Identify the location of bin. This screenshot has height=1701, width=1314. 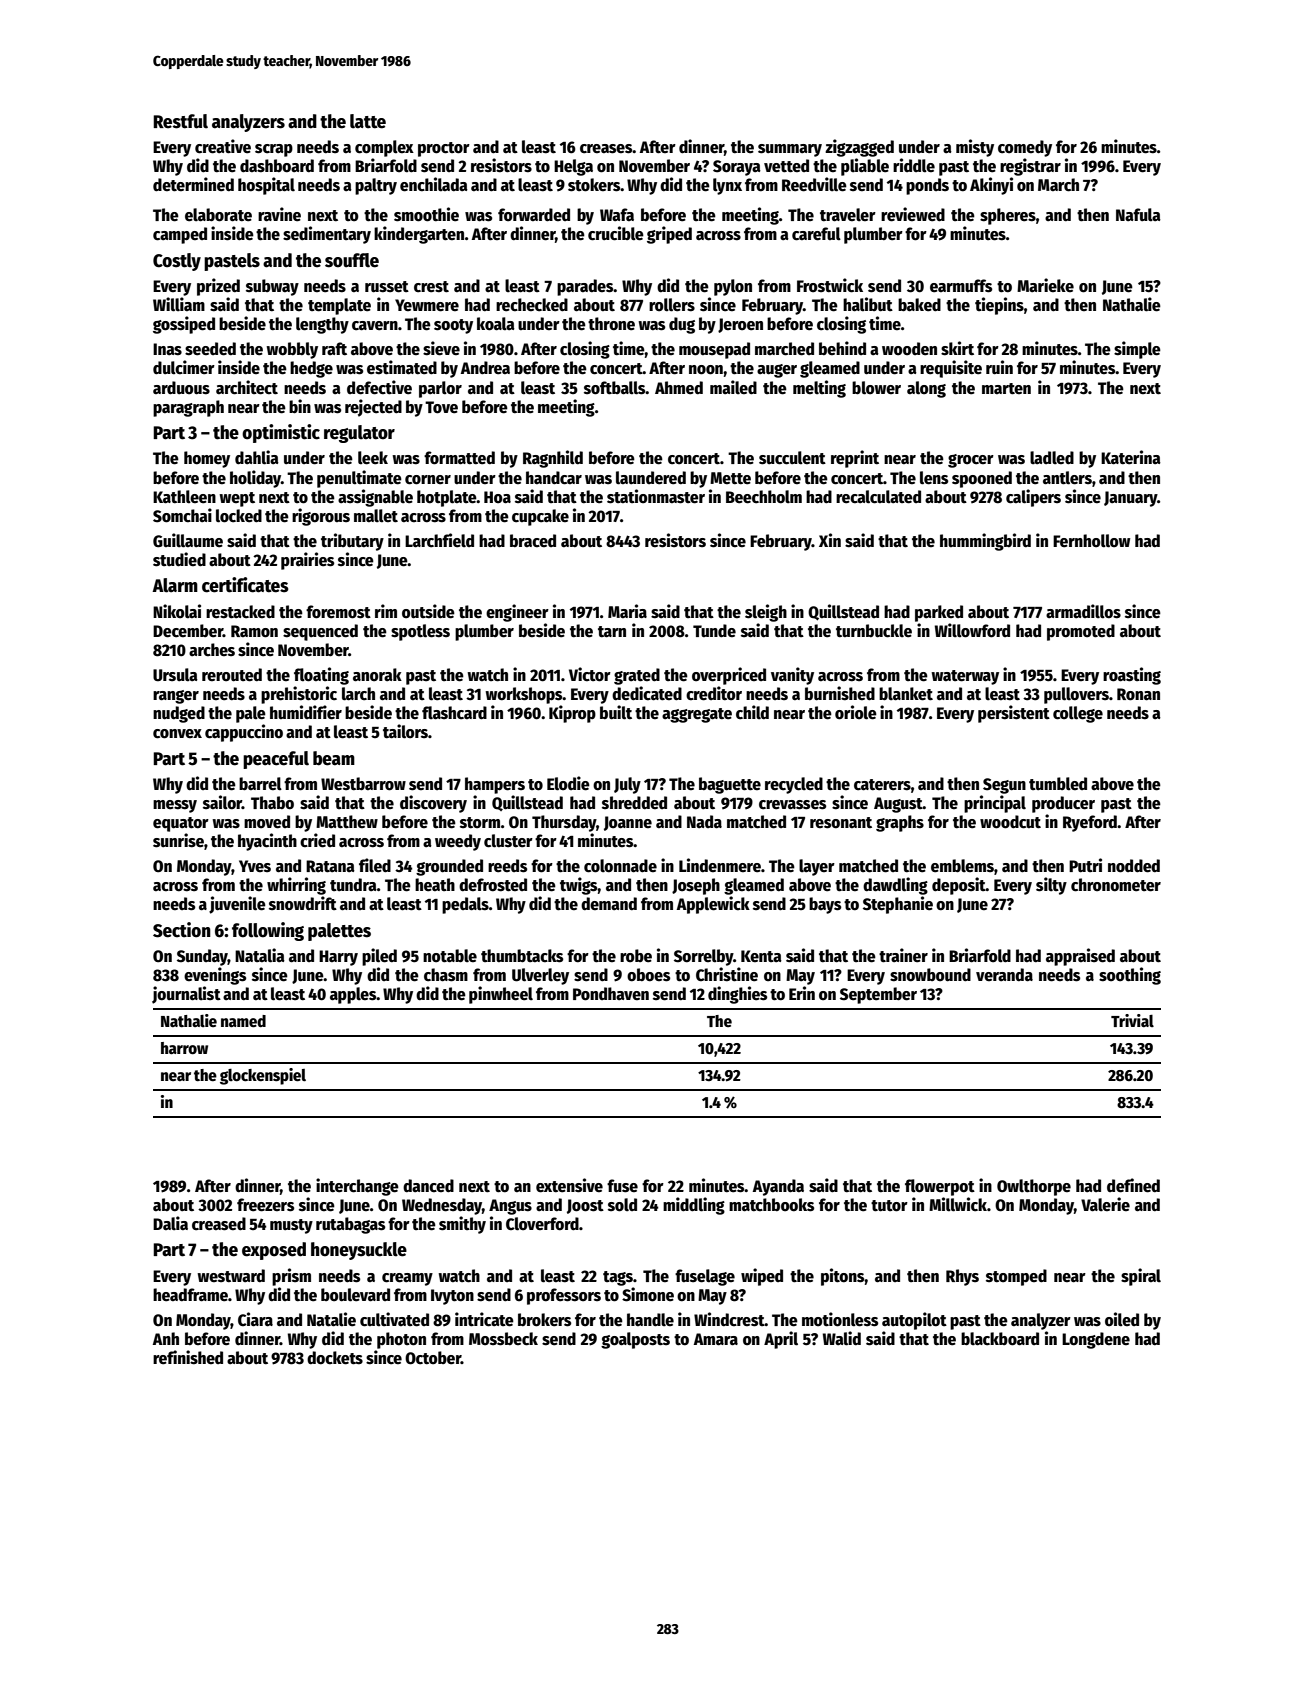
(300, 406).
